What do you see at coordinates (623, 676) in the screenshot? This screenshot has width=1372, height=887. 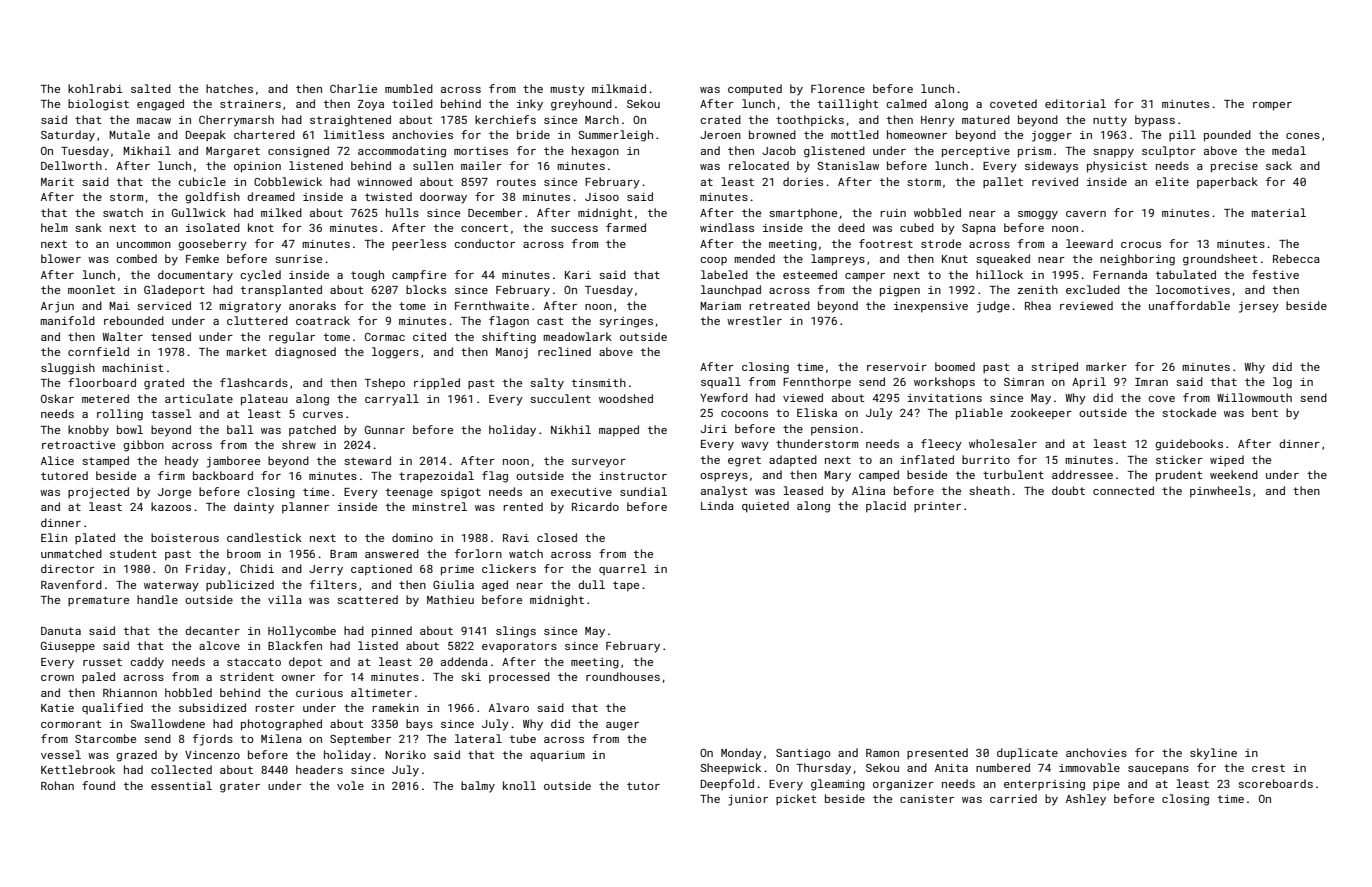 I see `roundhouses` at bounding box center [623, 676].
